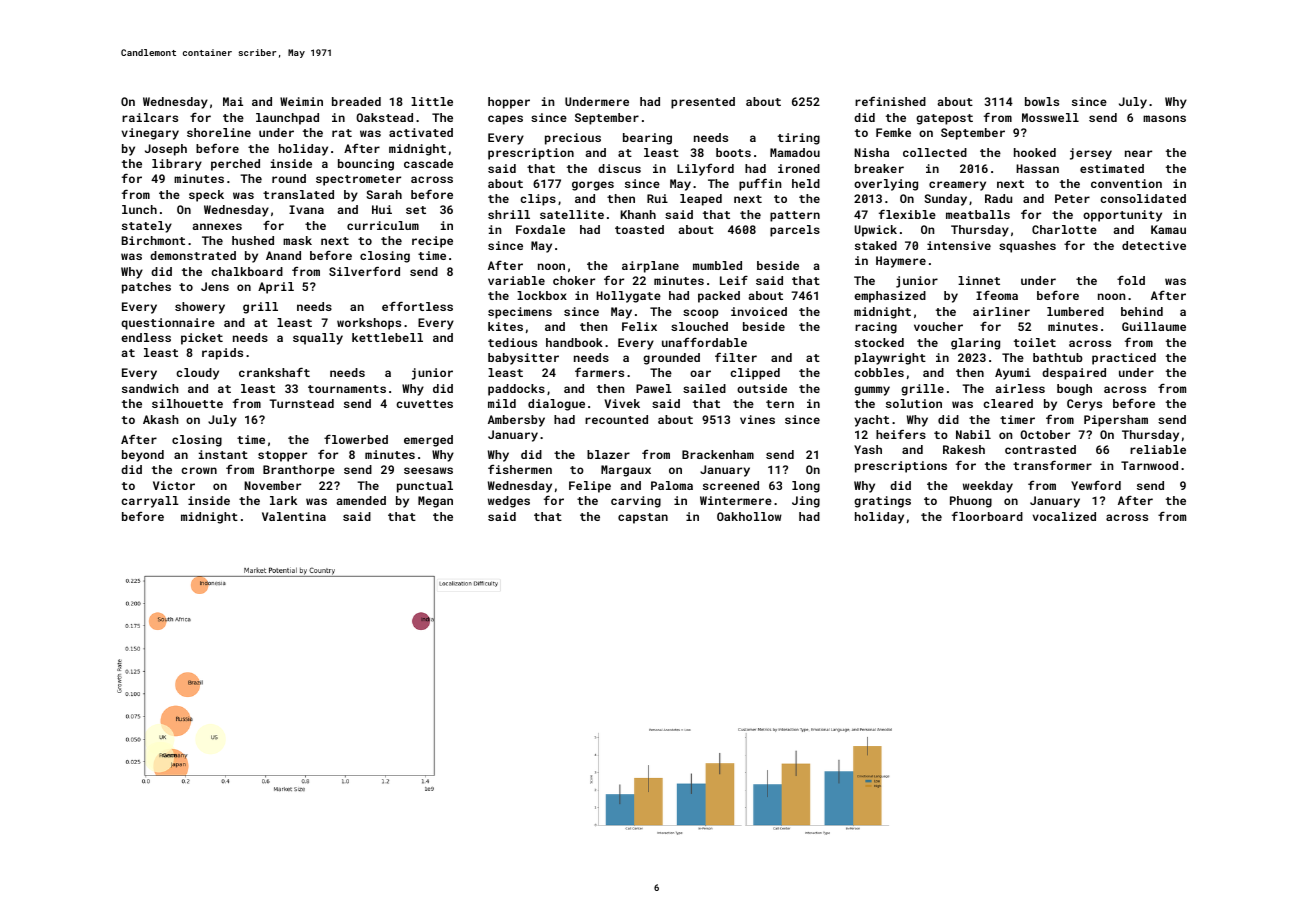 The height and width of the screenshot is (924, 1308). I want to click on hopper, so click(509, 103).
